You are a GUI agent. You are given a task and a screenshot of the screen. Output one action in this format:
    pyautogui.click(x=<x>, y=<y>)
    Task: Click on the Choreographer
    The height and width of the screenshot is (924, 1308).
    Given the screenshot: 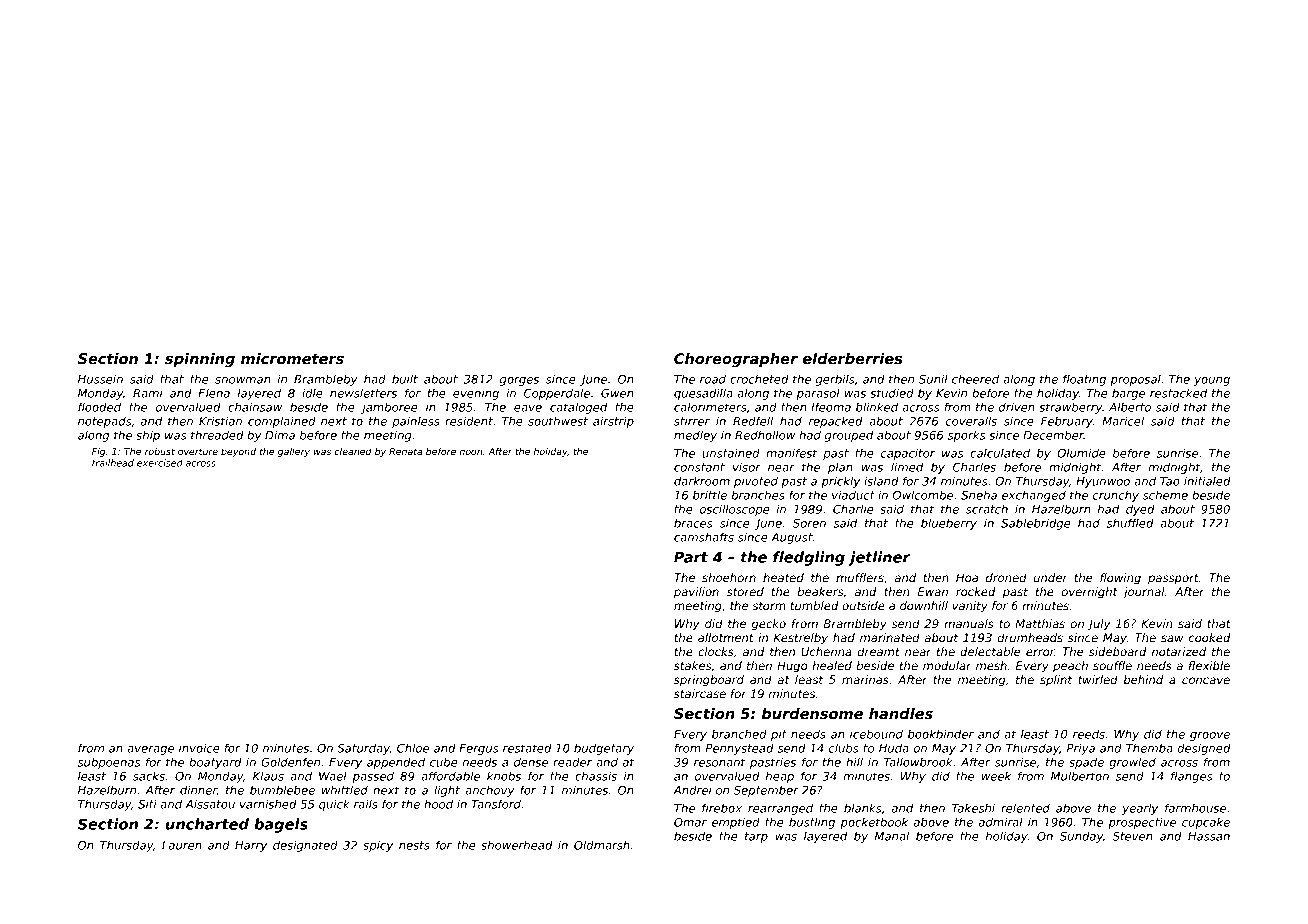 What is the action you would take?
    pyautogui.click(x=736, y=360)
